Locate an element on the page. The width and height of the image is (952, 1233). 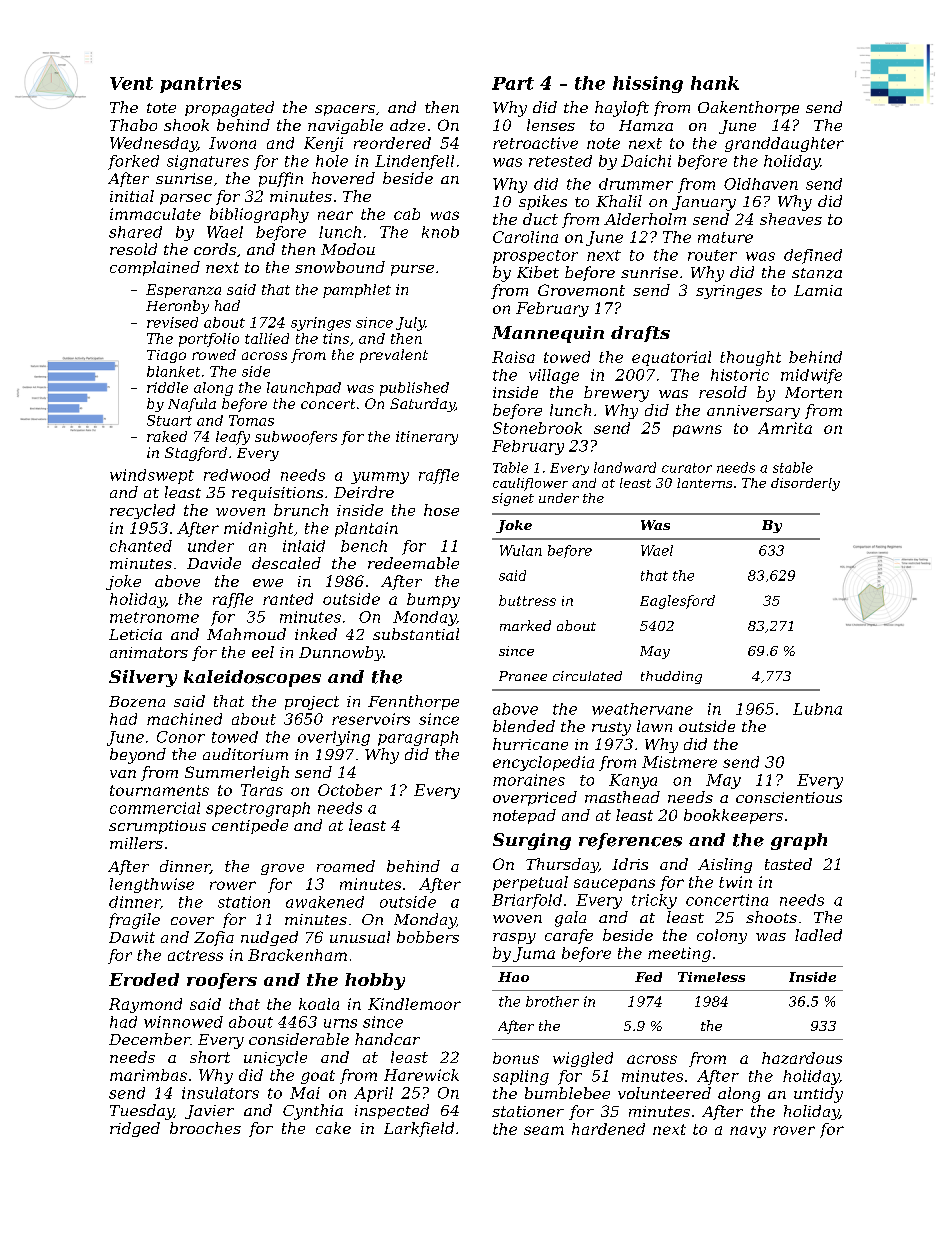
ladled is located at coordinates (818, 935).
